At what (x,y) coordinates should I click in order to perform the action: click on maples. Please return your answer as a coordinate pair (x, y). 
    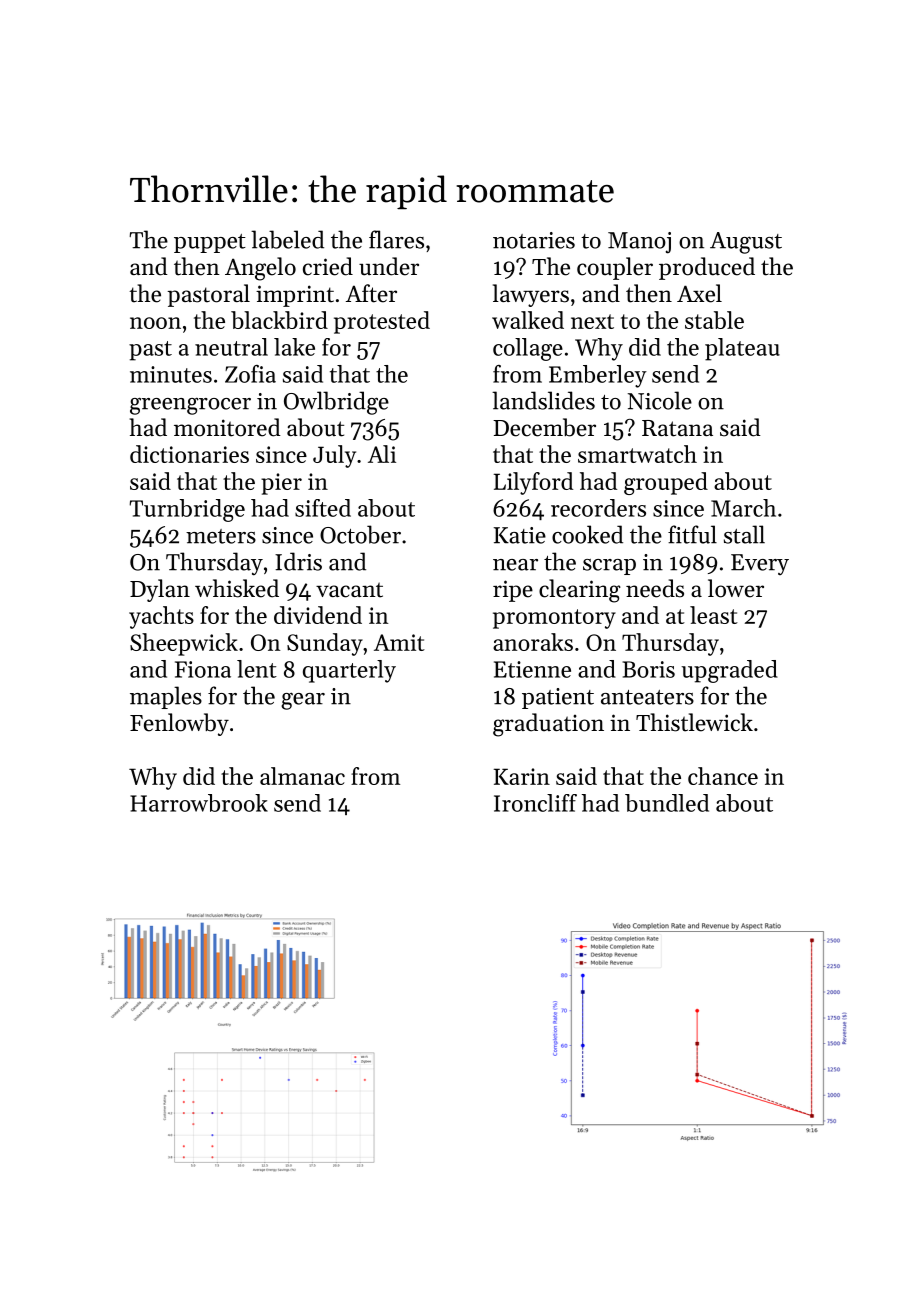
    Looking at the image, I should click on (166, 697).
